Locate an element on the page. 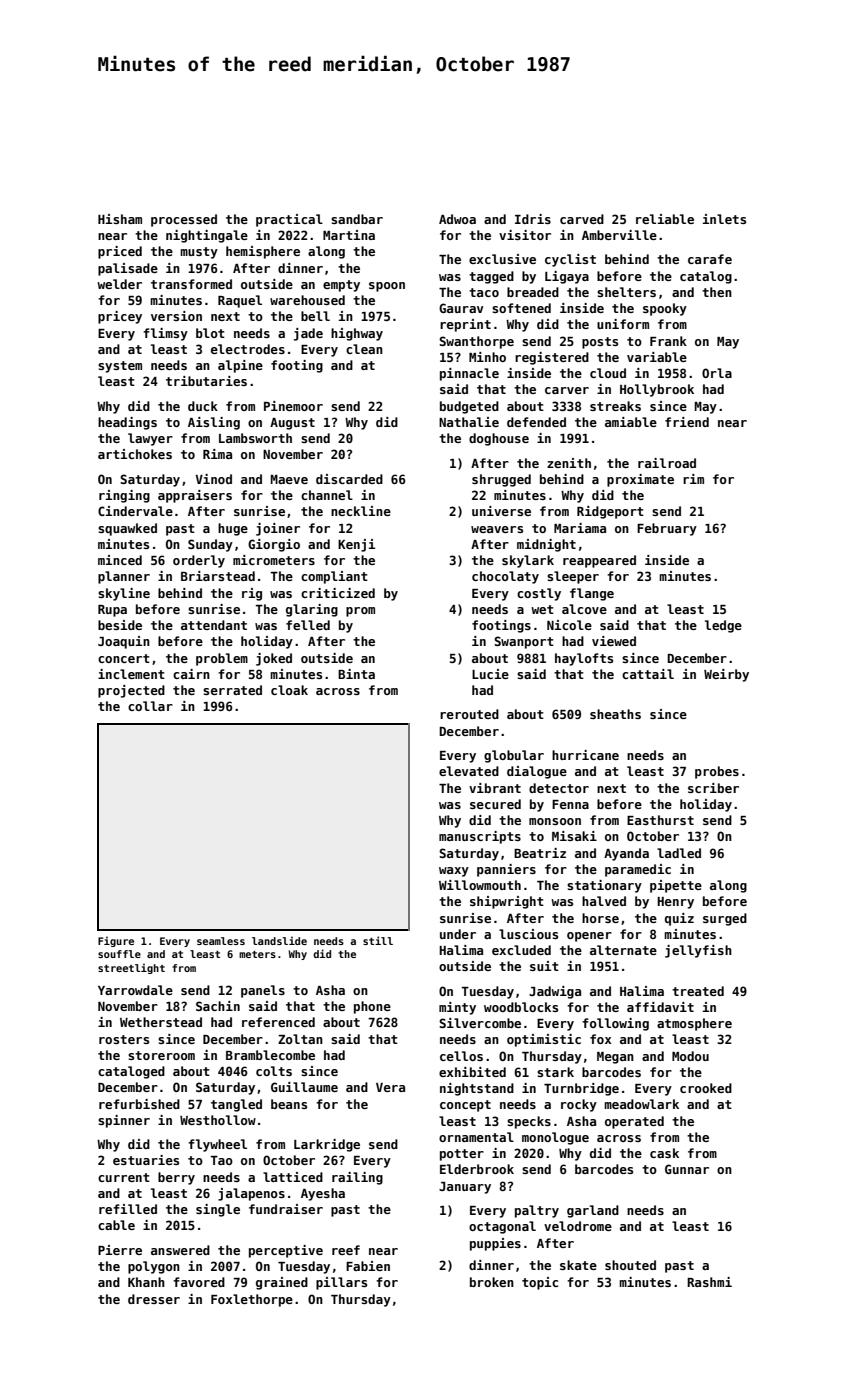 The width and height of the image is (849, 1400). favored is located at coordinates (199, 1282).
